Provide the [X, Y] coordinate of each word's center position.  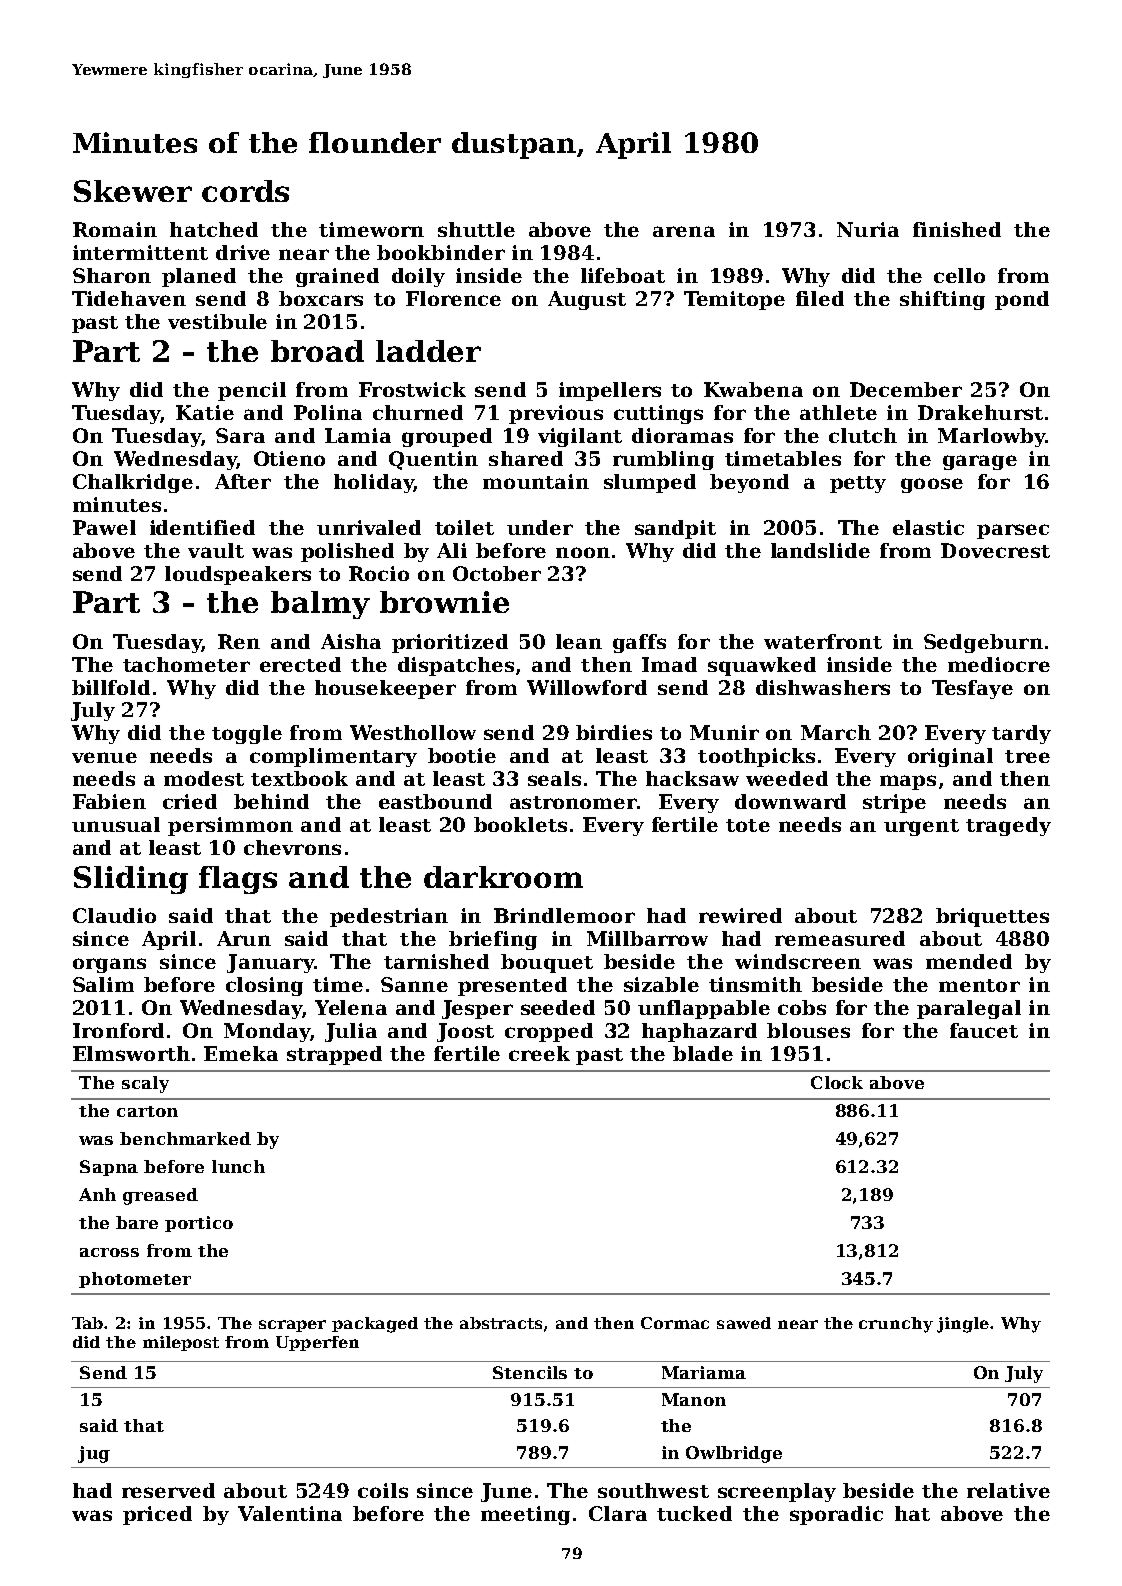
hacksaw [692, 778]
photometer [135, 1280]
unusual [116, 824]
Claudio [114, 915]
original [950, 757]
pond [1022, 300]
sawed [744, 1323]
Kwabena [753, 389]
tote [748, 825]
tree [1027, 756]
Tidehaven [129, 298]
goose [932, 485]
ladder [428, 351]
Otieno [289, 458]
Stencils [530, 1372]
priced [157, 1515]
